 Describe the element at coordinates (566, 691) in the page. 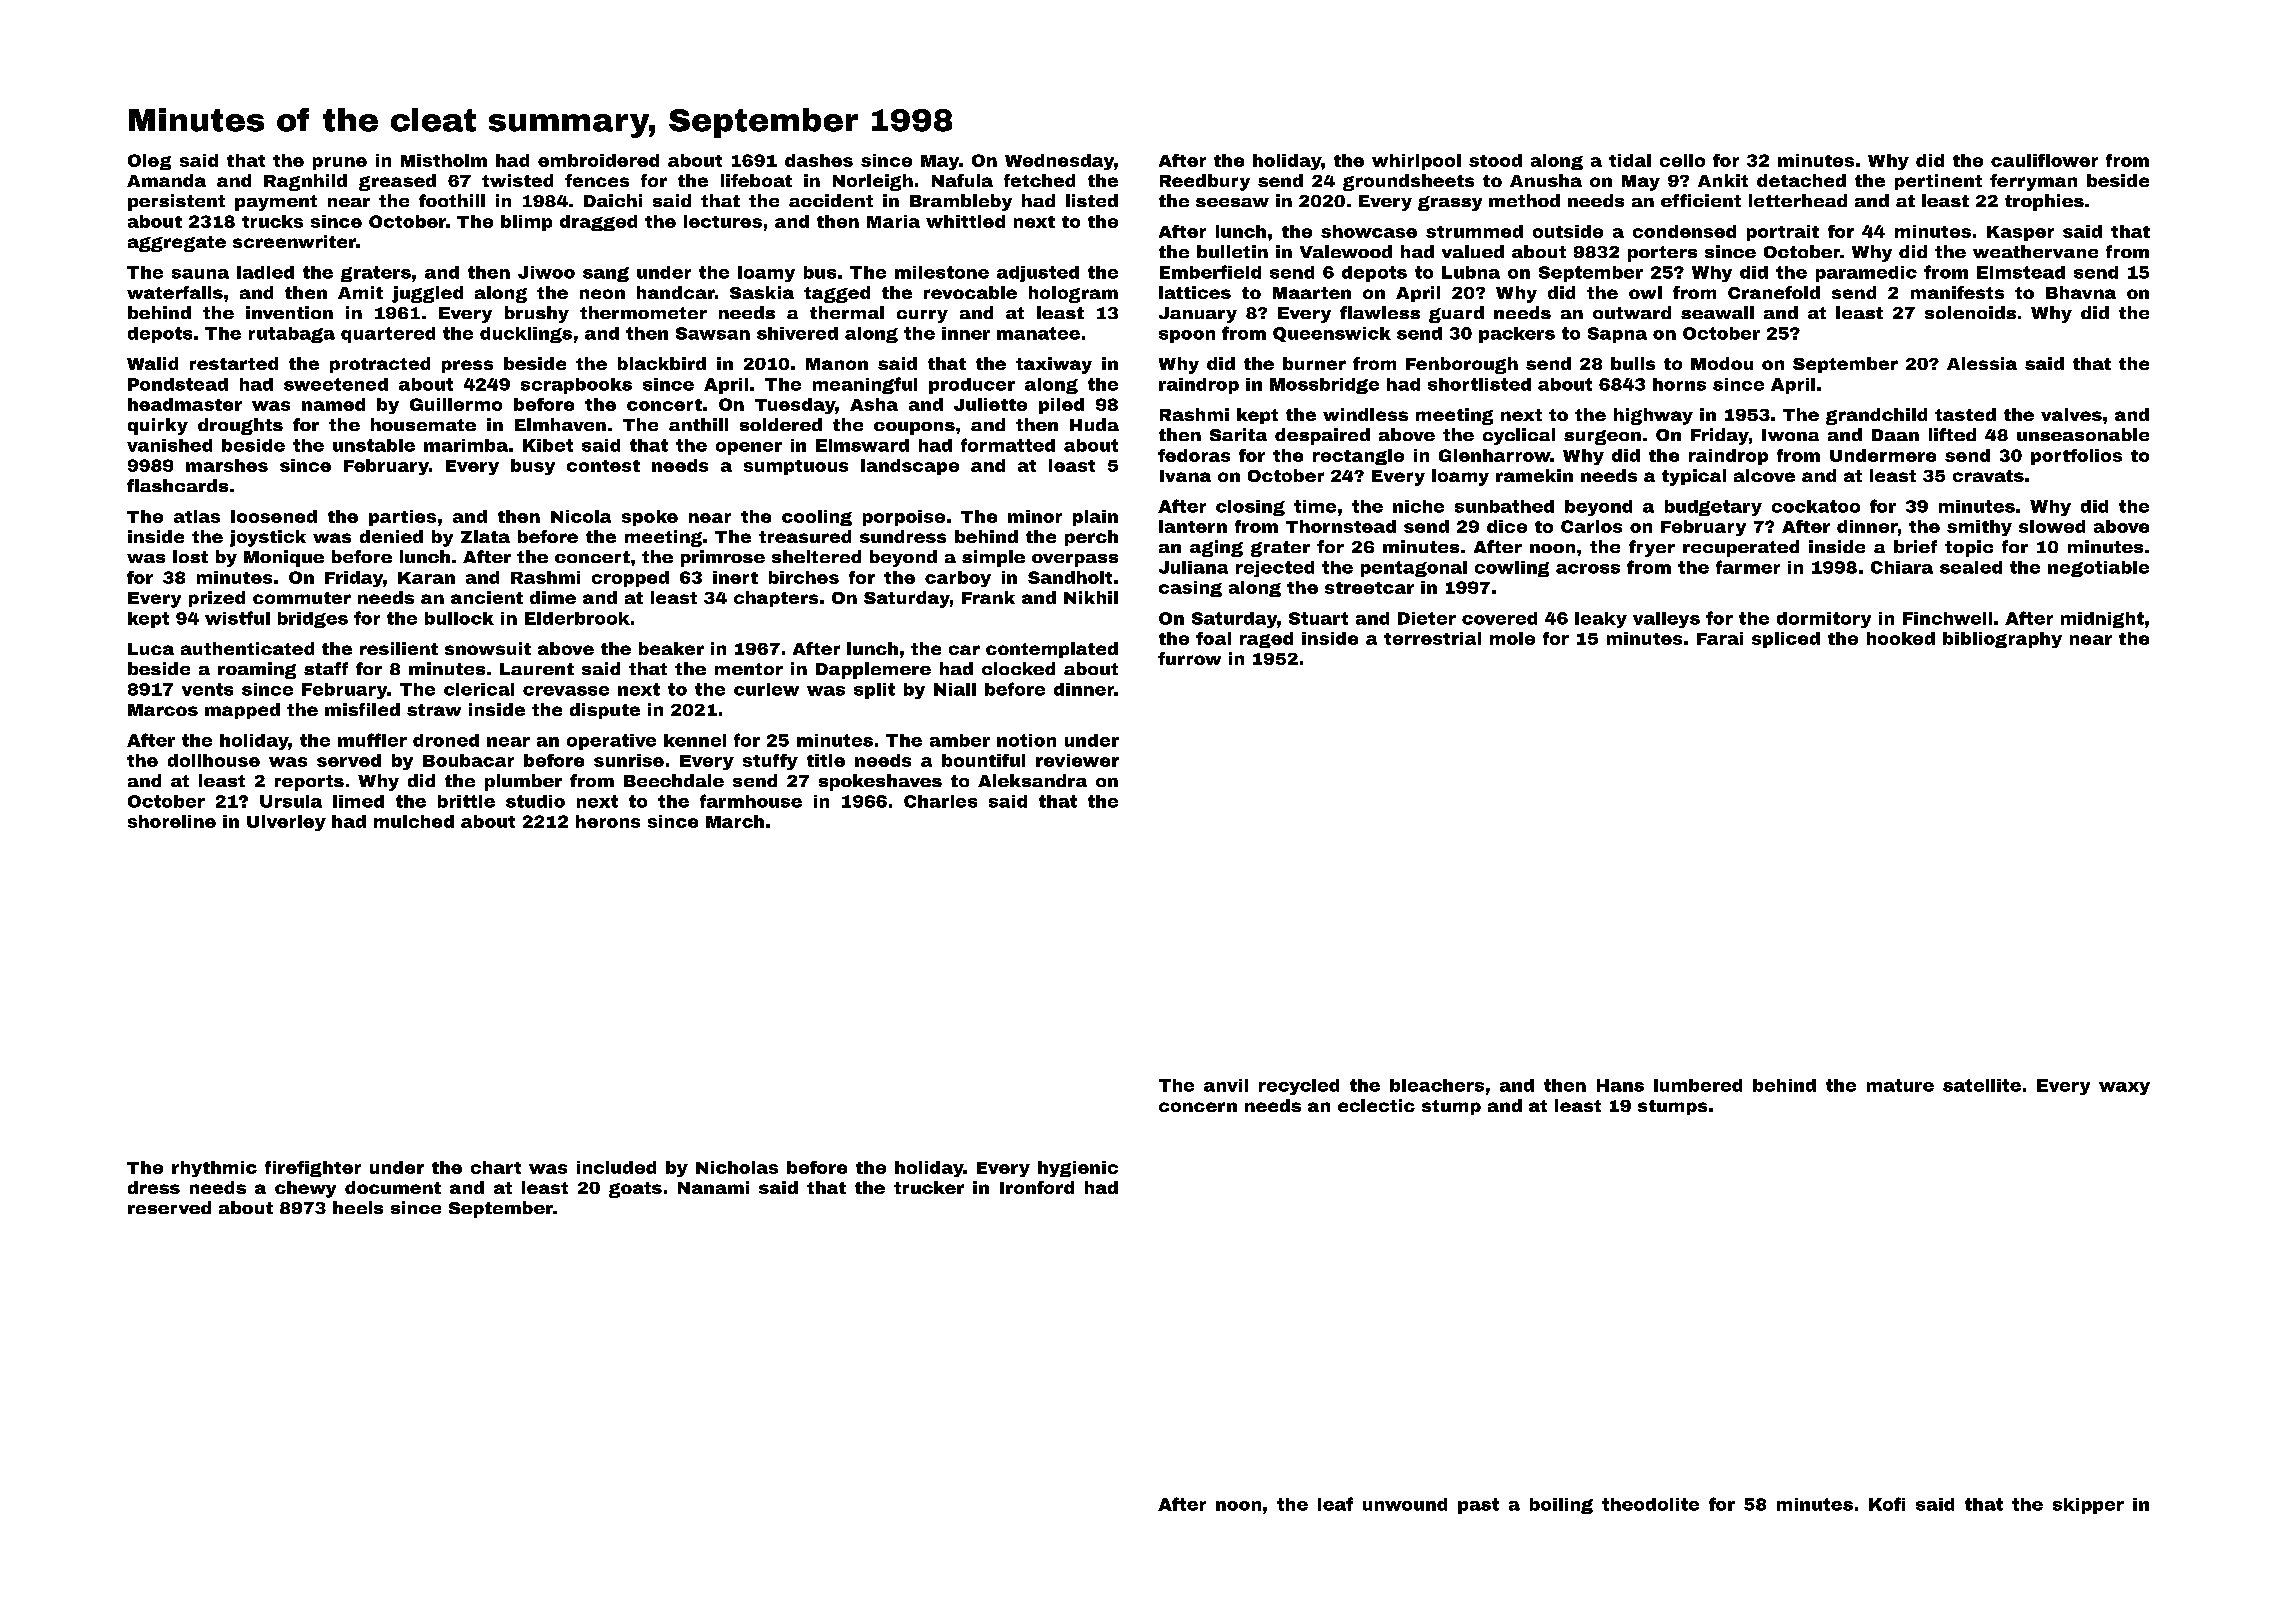

I see `crevasse` at that location.
